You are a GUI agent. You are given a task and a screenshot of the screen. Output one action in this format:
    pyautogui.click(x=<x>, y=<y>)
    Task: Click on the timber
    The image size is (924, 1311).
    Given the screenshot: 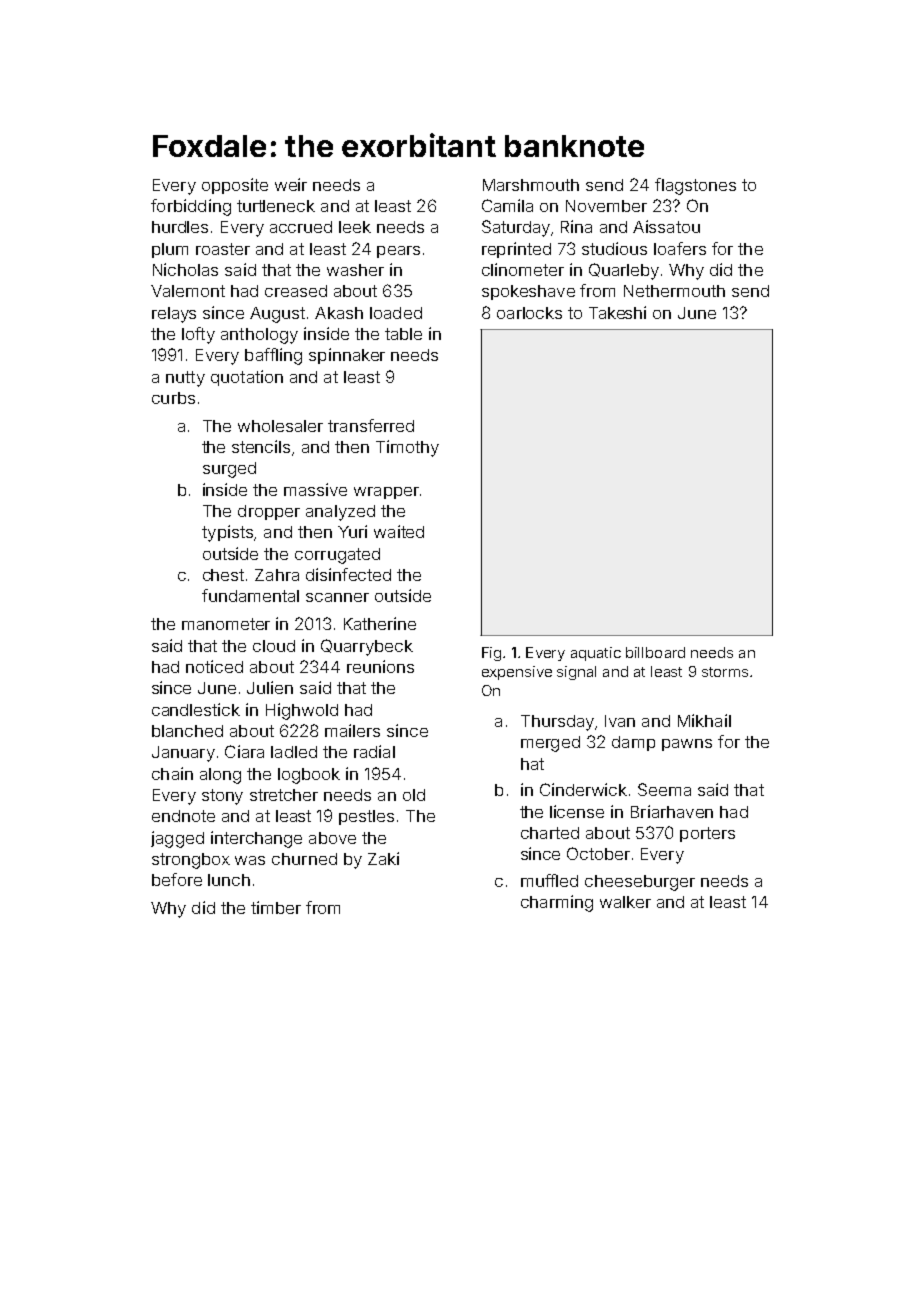 What is the action you would take?
    pyautogui.click(x=276, y=907)
